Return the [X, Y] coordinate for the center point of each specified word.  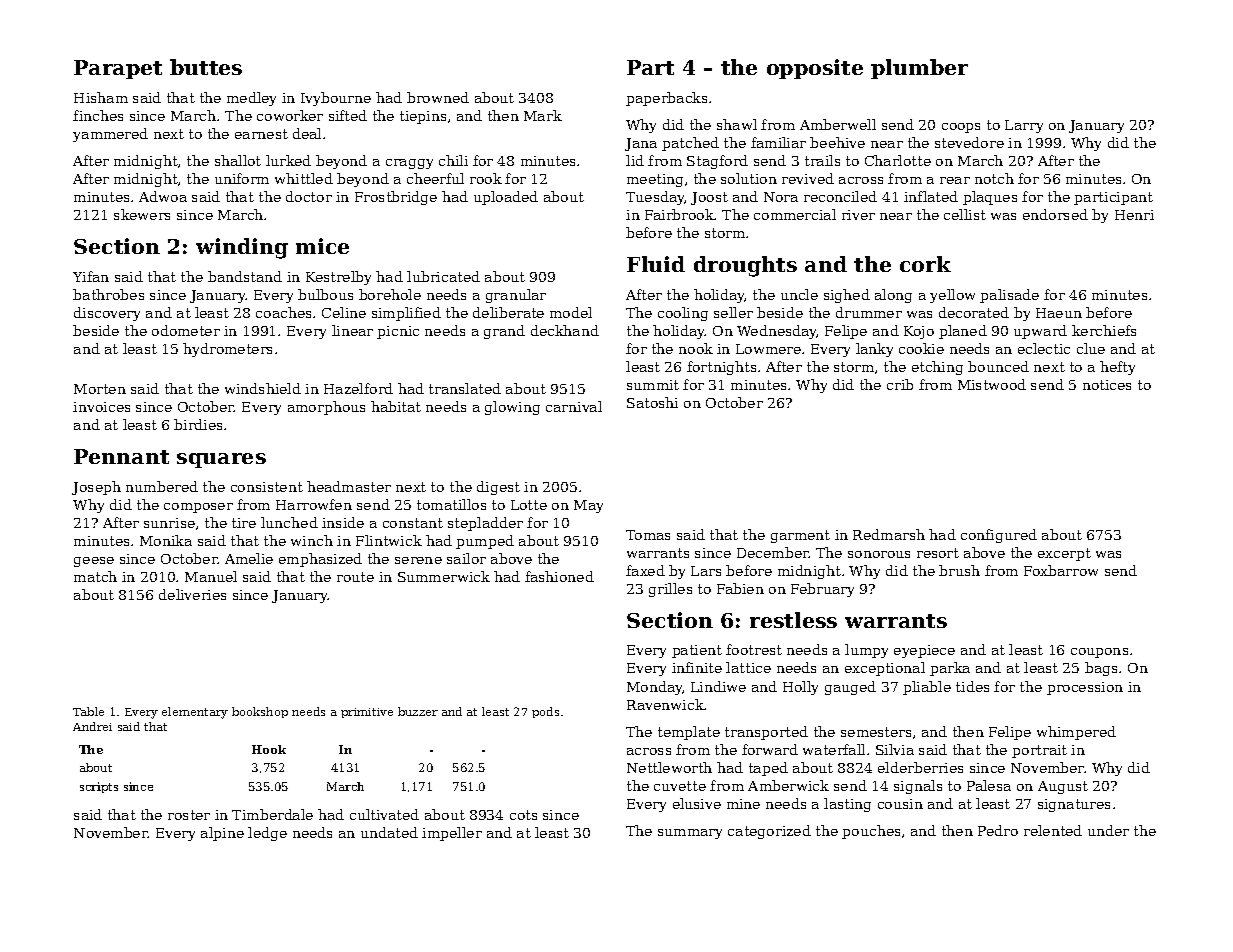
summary [690, 834]
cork [925, 264]
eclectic [1044, 348]
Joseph [96, 488]
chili [453, 160]
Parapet [118, 69]
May [588, 506]
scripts [99, 787]
